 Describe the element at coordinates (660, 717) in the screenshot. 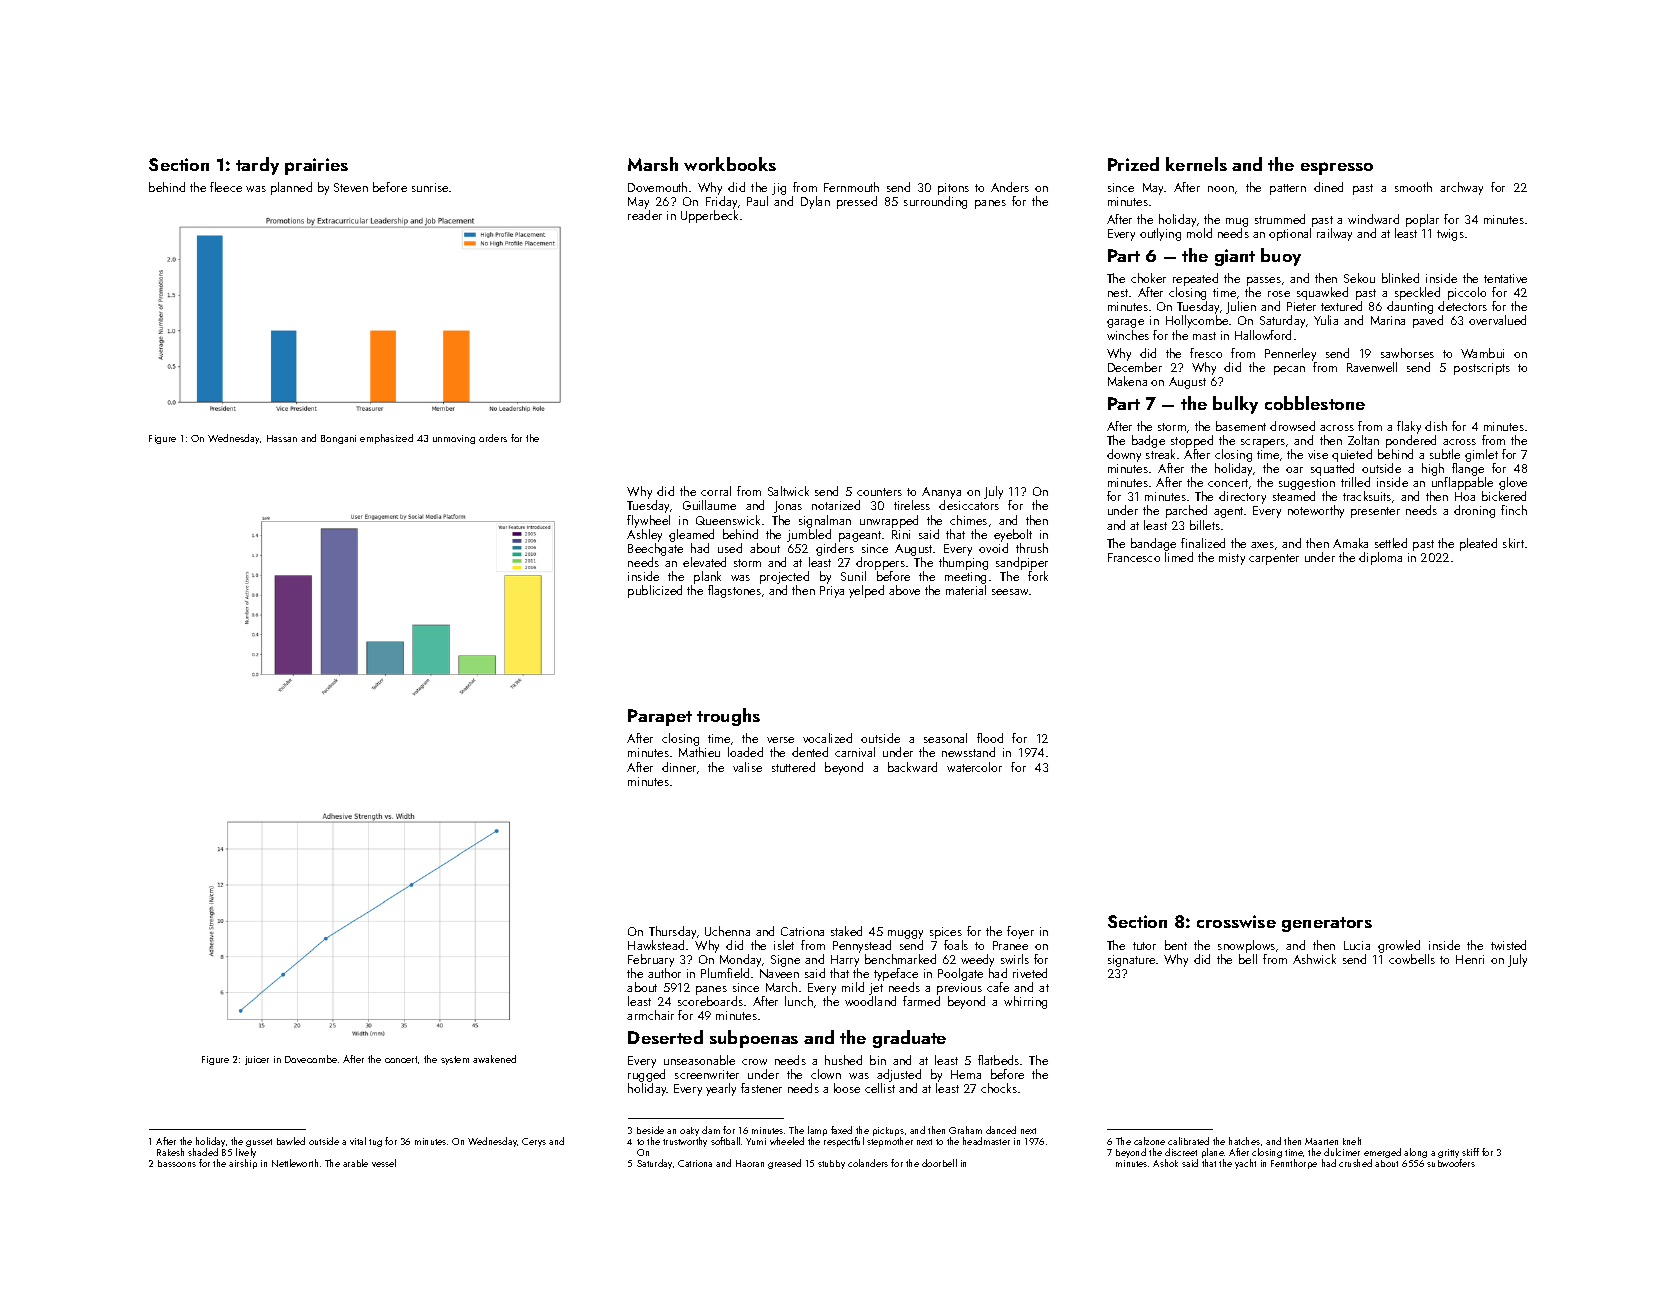

I see `Parapet` at that location.
